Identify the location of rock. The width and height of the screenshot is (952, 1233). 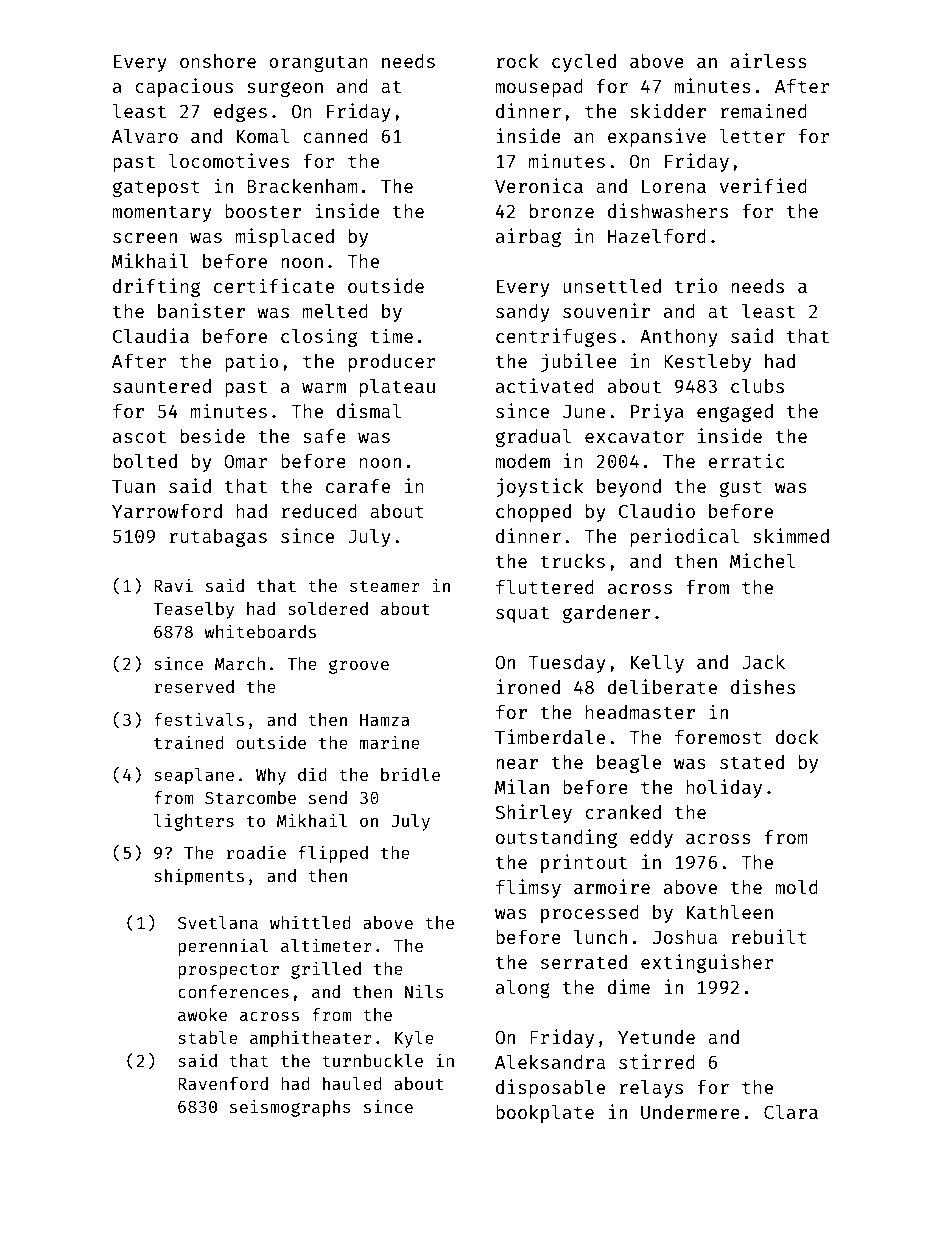
(517, 61).
